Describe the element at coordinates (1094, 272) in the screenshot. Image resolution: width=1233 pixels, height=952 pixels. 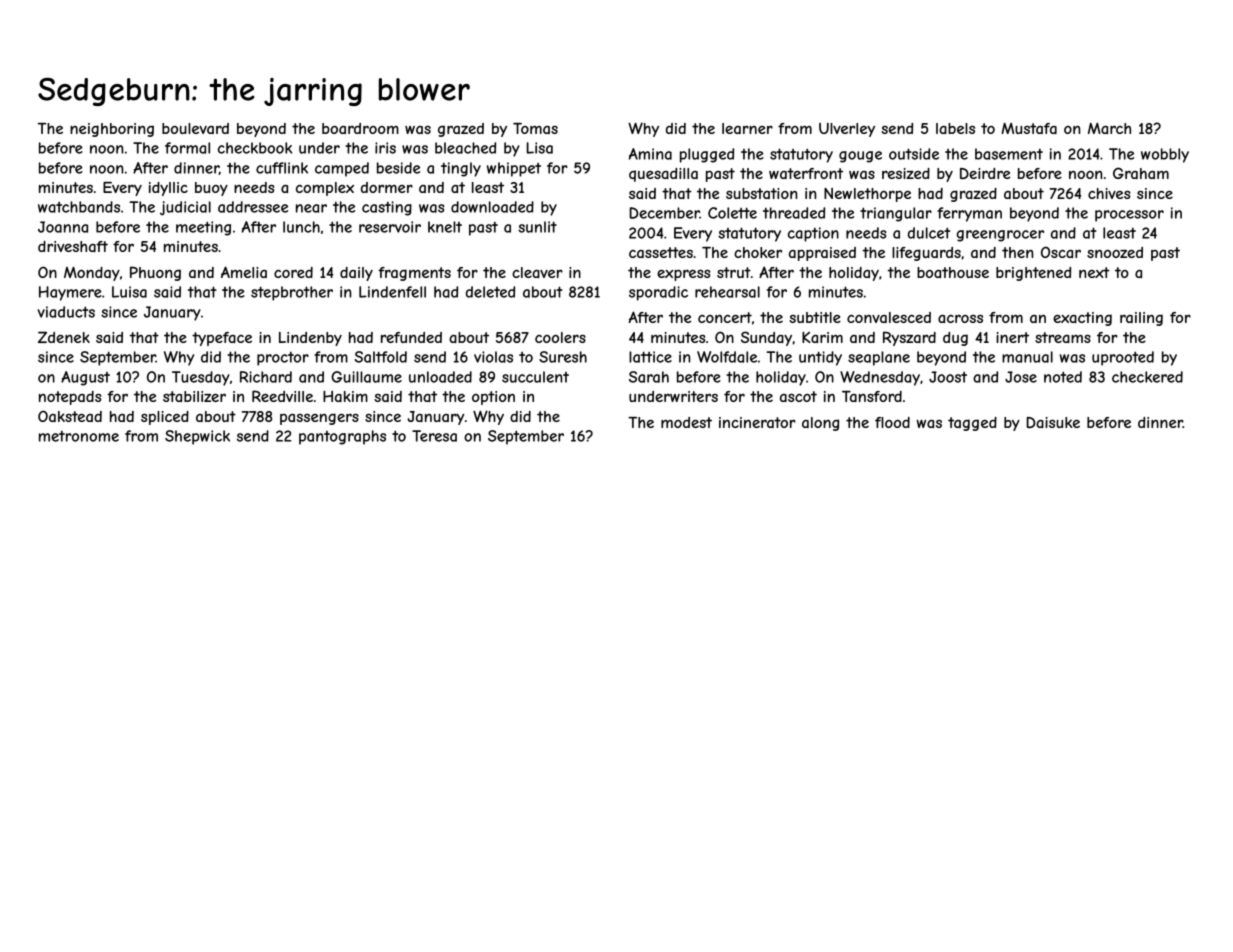
I see `next` at that location.
